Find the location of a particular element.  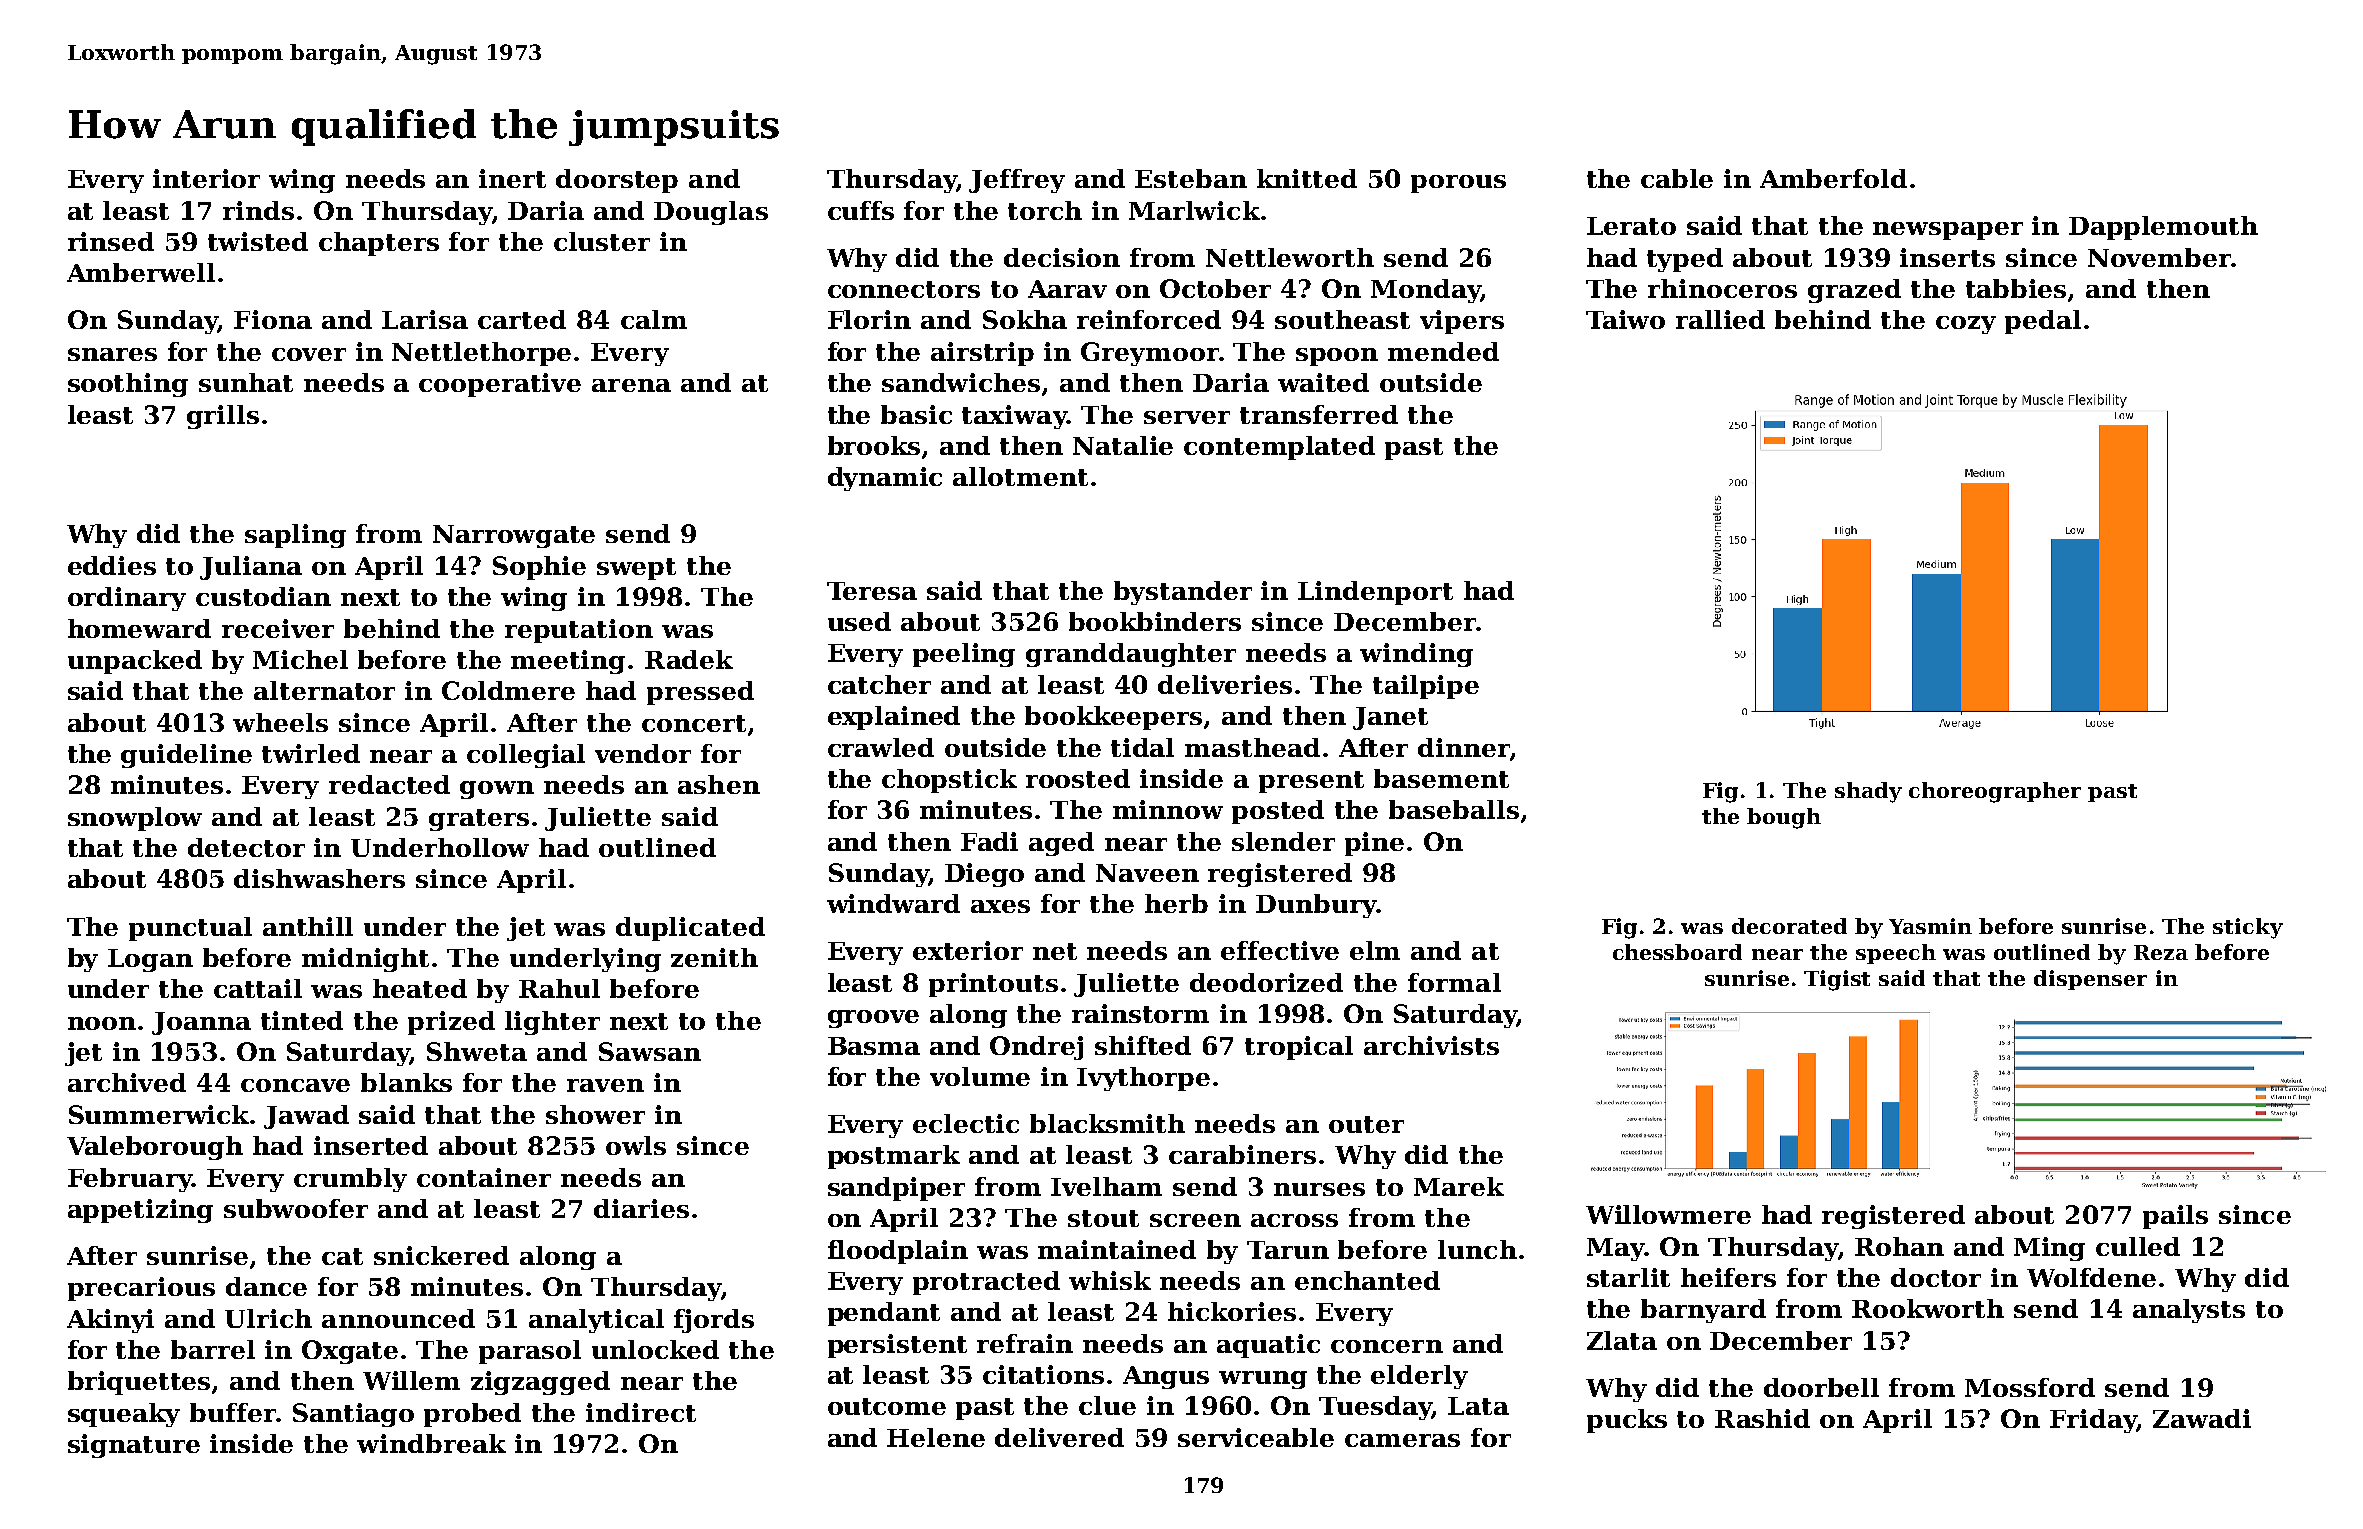

punctual is located at coordinates (190, 929).
